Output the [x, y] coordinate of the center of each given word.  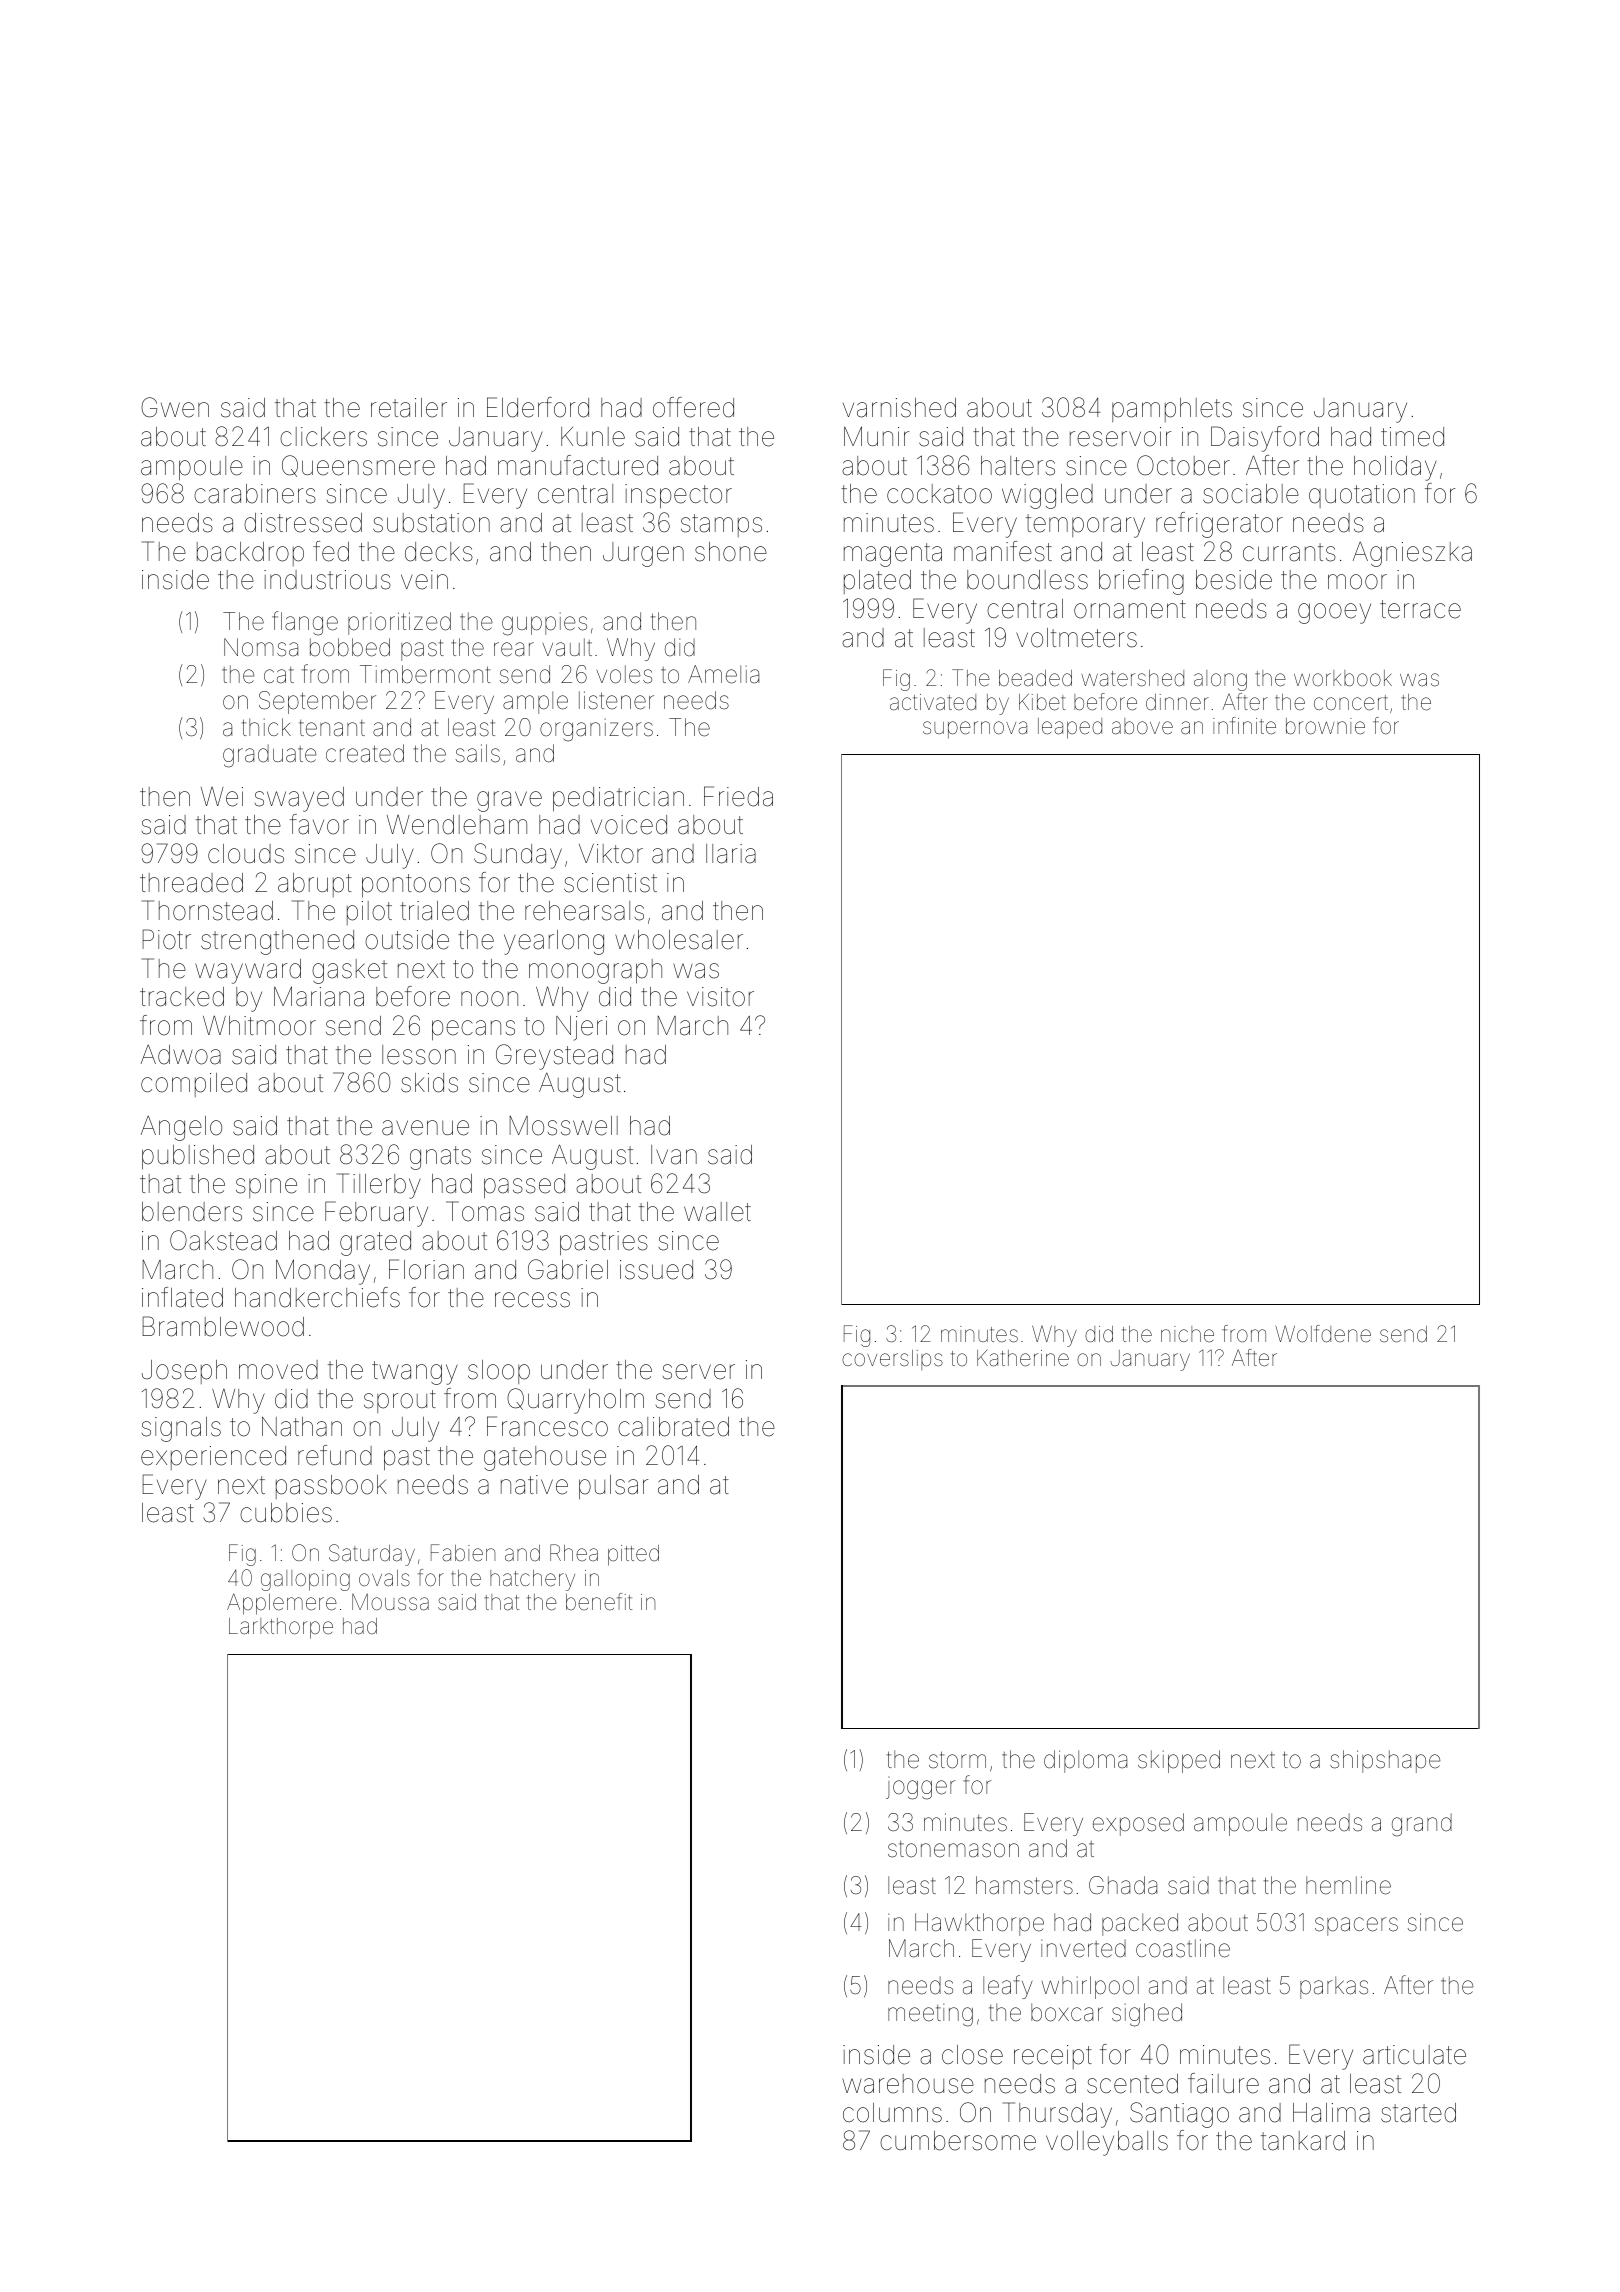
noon [489, 999]
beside [1234, 580]
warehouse [908, 2084]
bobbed [350, 647]
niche [1187, 1334]
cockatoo [939, 494]
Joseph [184, 1372]
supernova [975, 730]
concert [1351, 703]
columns [892, 2113]
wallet [717, 1212]
